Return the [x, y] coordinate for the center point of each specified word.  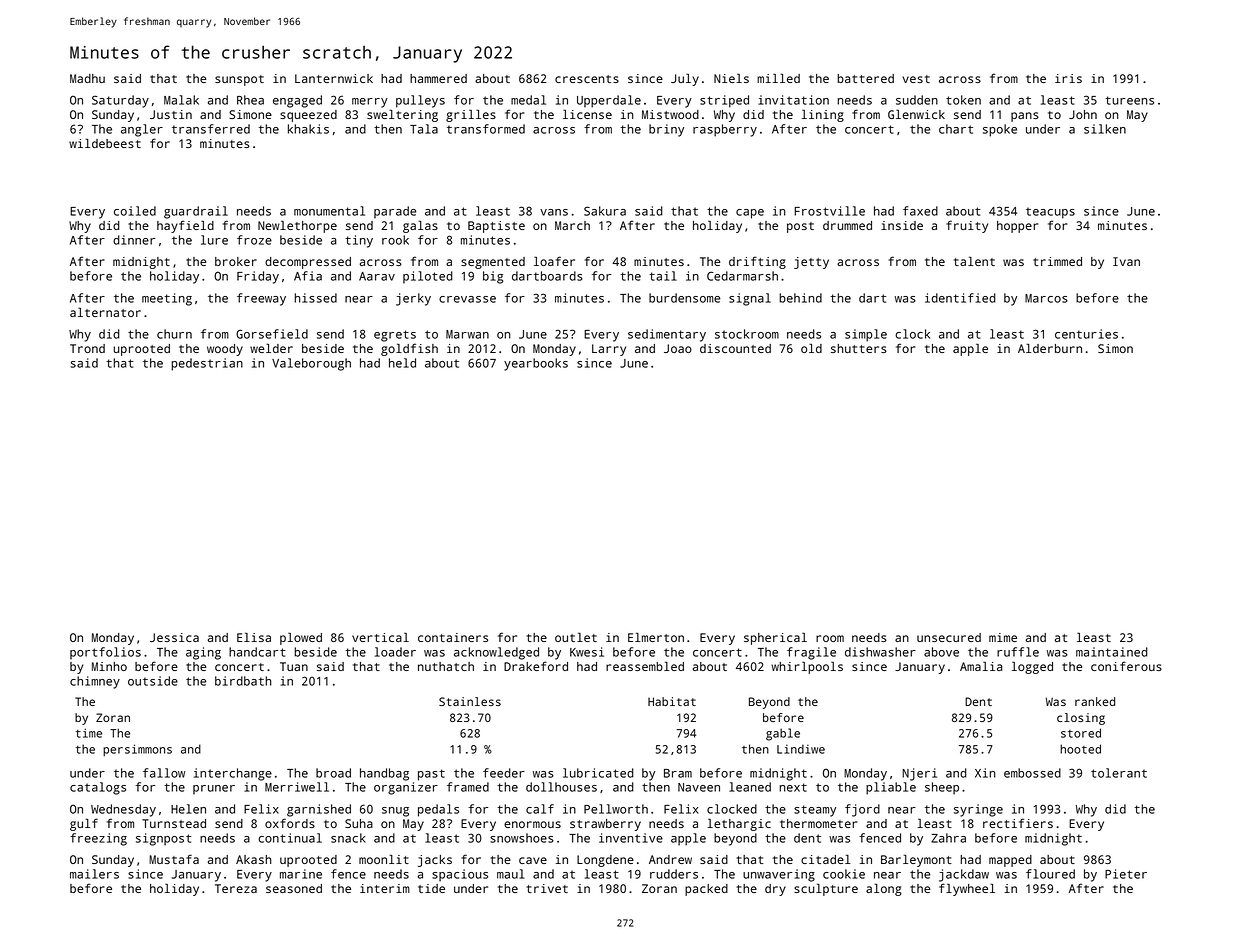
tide [431, 888]
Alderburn [1050, 348]
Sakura [605, 211]
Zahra [948, 838]
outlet [576, 637]
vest [916, 79]
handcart [257, 652]
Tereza [236, 888]
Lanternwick [334, 78]
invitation [793, 100]
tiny [359, 241]
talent [974, 261]
